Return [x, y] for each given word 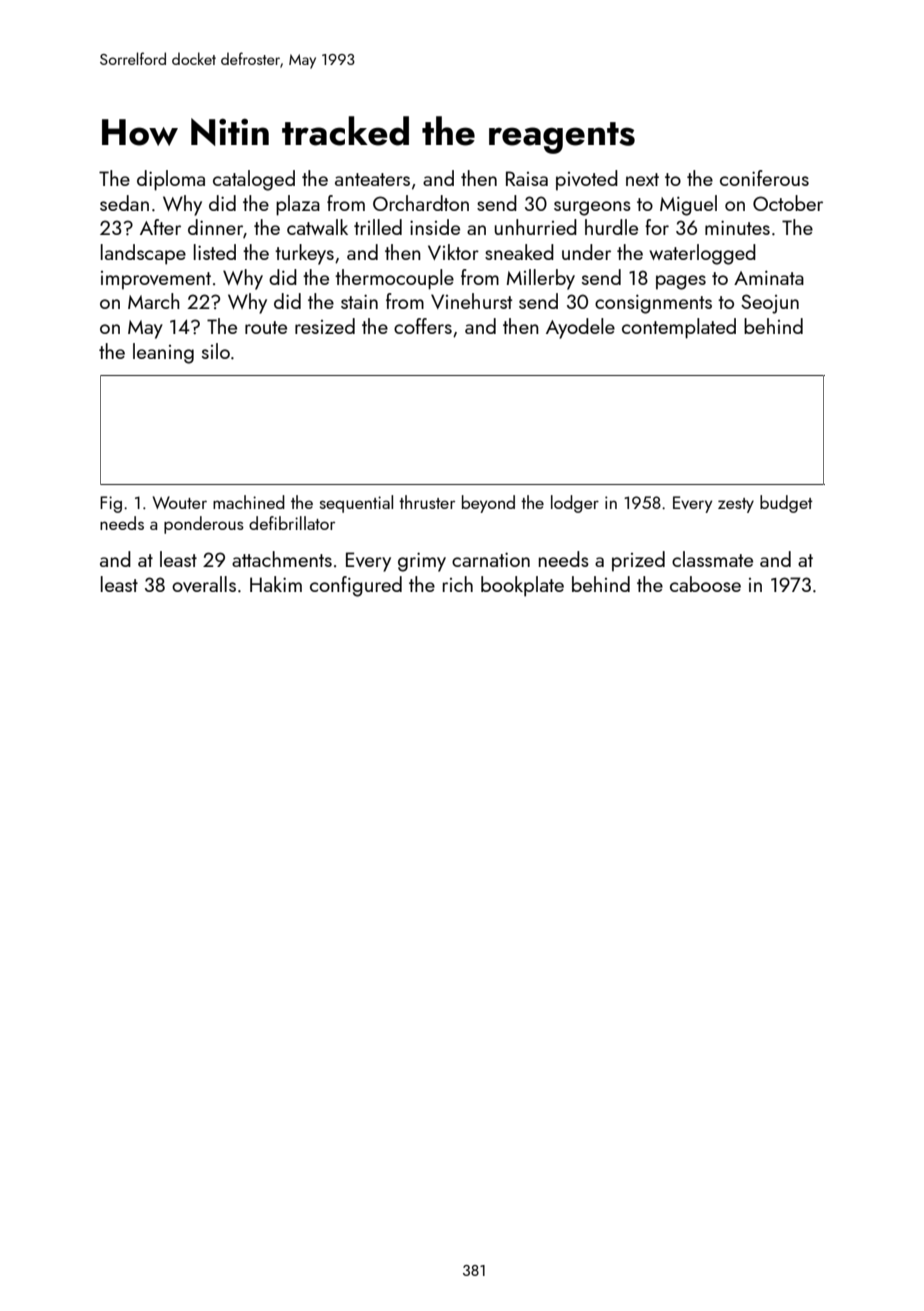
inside [435, 227]
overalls [204, 584]
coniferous [764, 178]
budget [786, 504]
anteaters [372, 179]
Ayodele [580, 328]
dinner [215, 227]
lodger [575, 504]
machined [249, 502]
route [266, 327]
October [788, 203]
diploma [171, 180]
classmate [712, 559]
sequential [356, 504]
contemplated [679, 328]
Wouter [180, 502]
